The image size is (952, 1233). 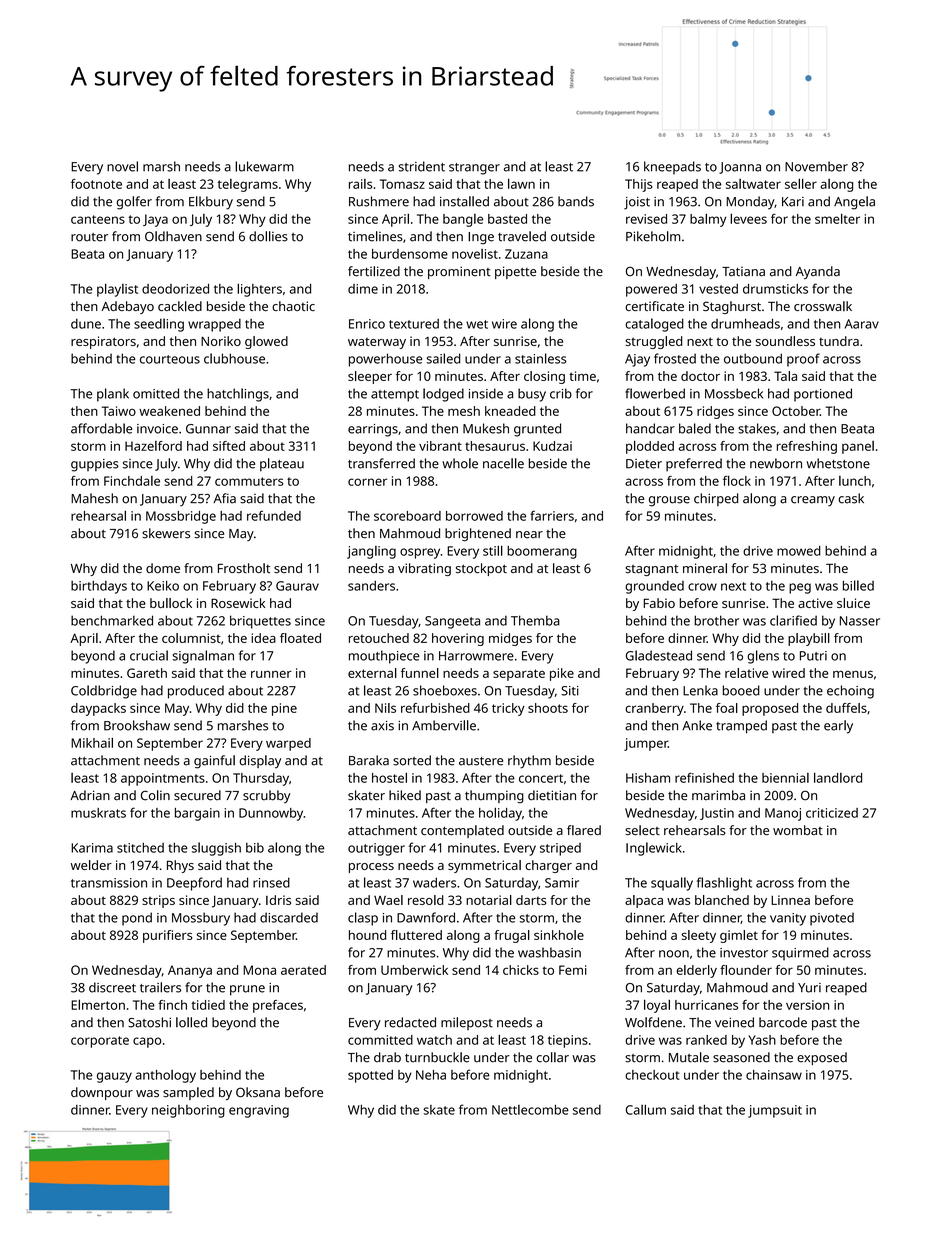 What do you see at coordinates (541, 358) in the document?
I see `stainless` at bounding box center [541, 358].
